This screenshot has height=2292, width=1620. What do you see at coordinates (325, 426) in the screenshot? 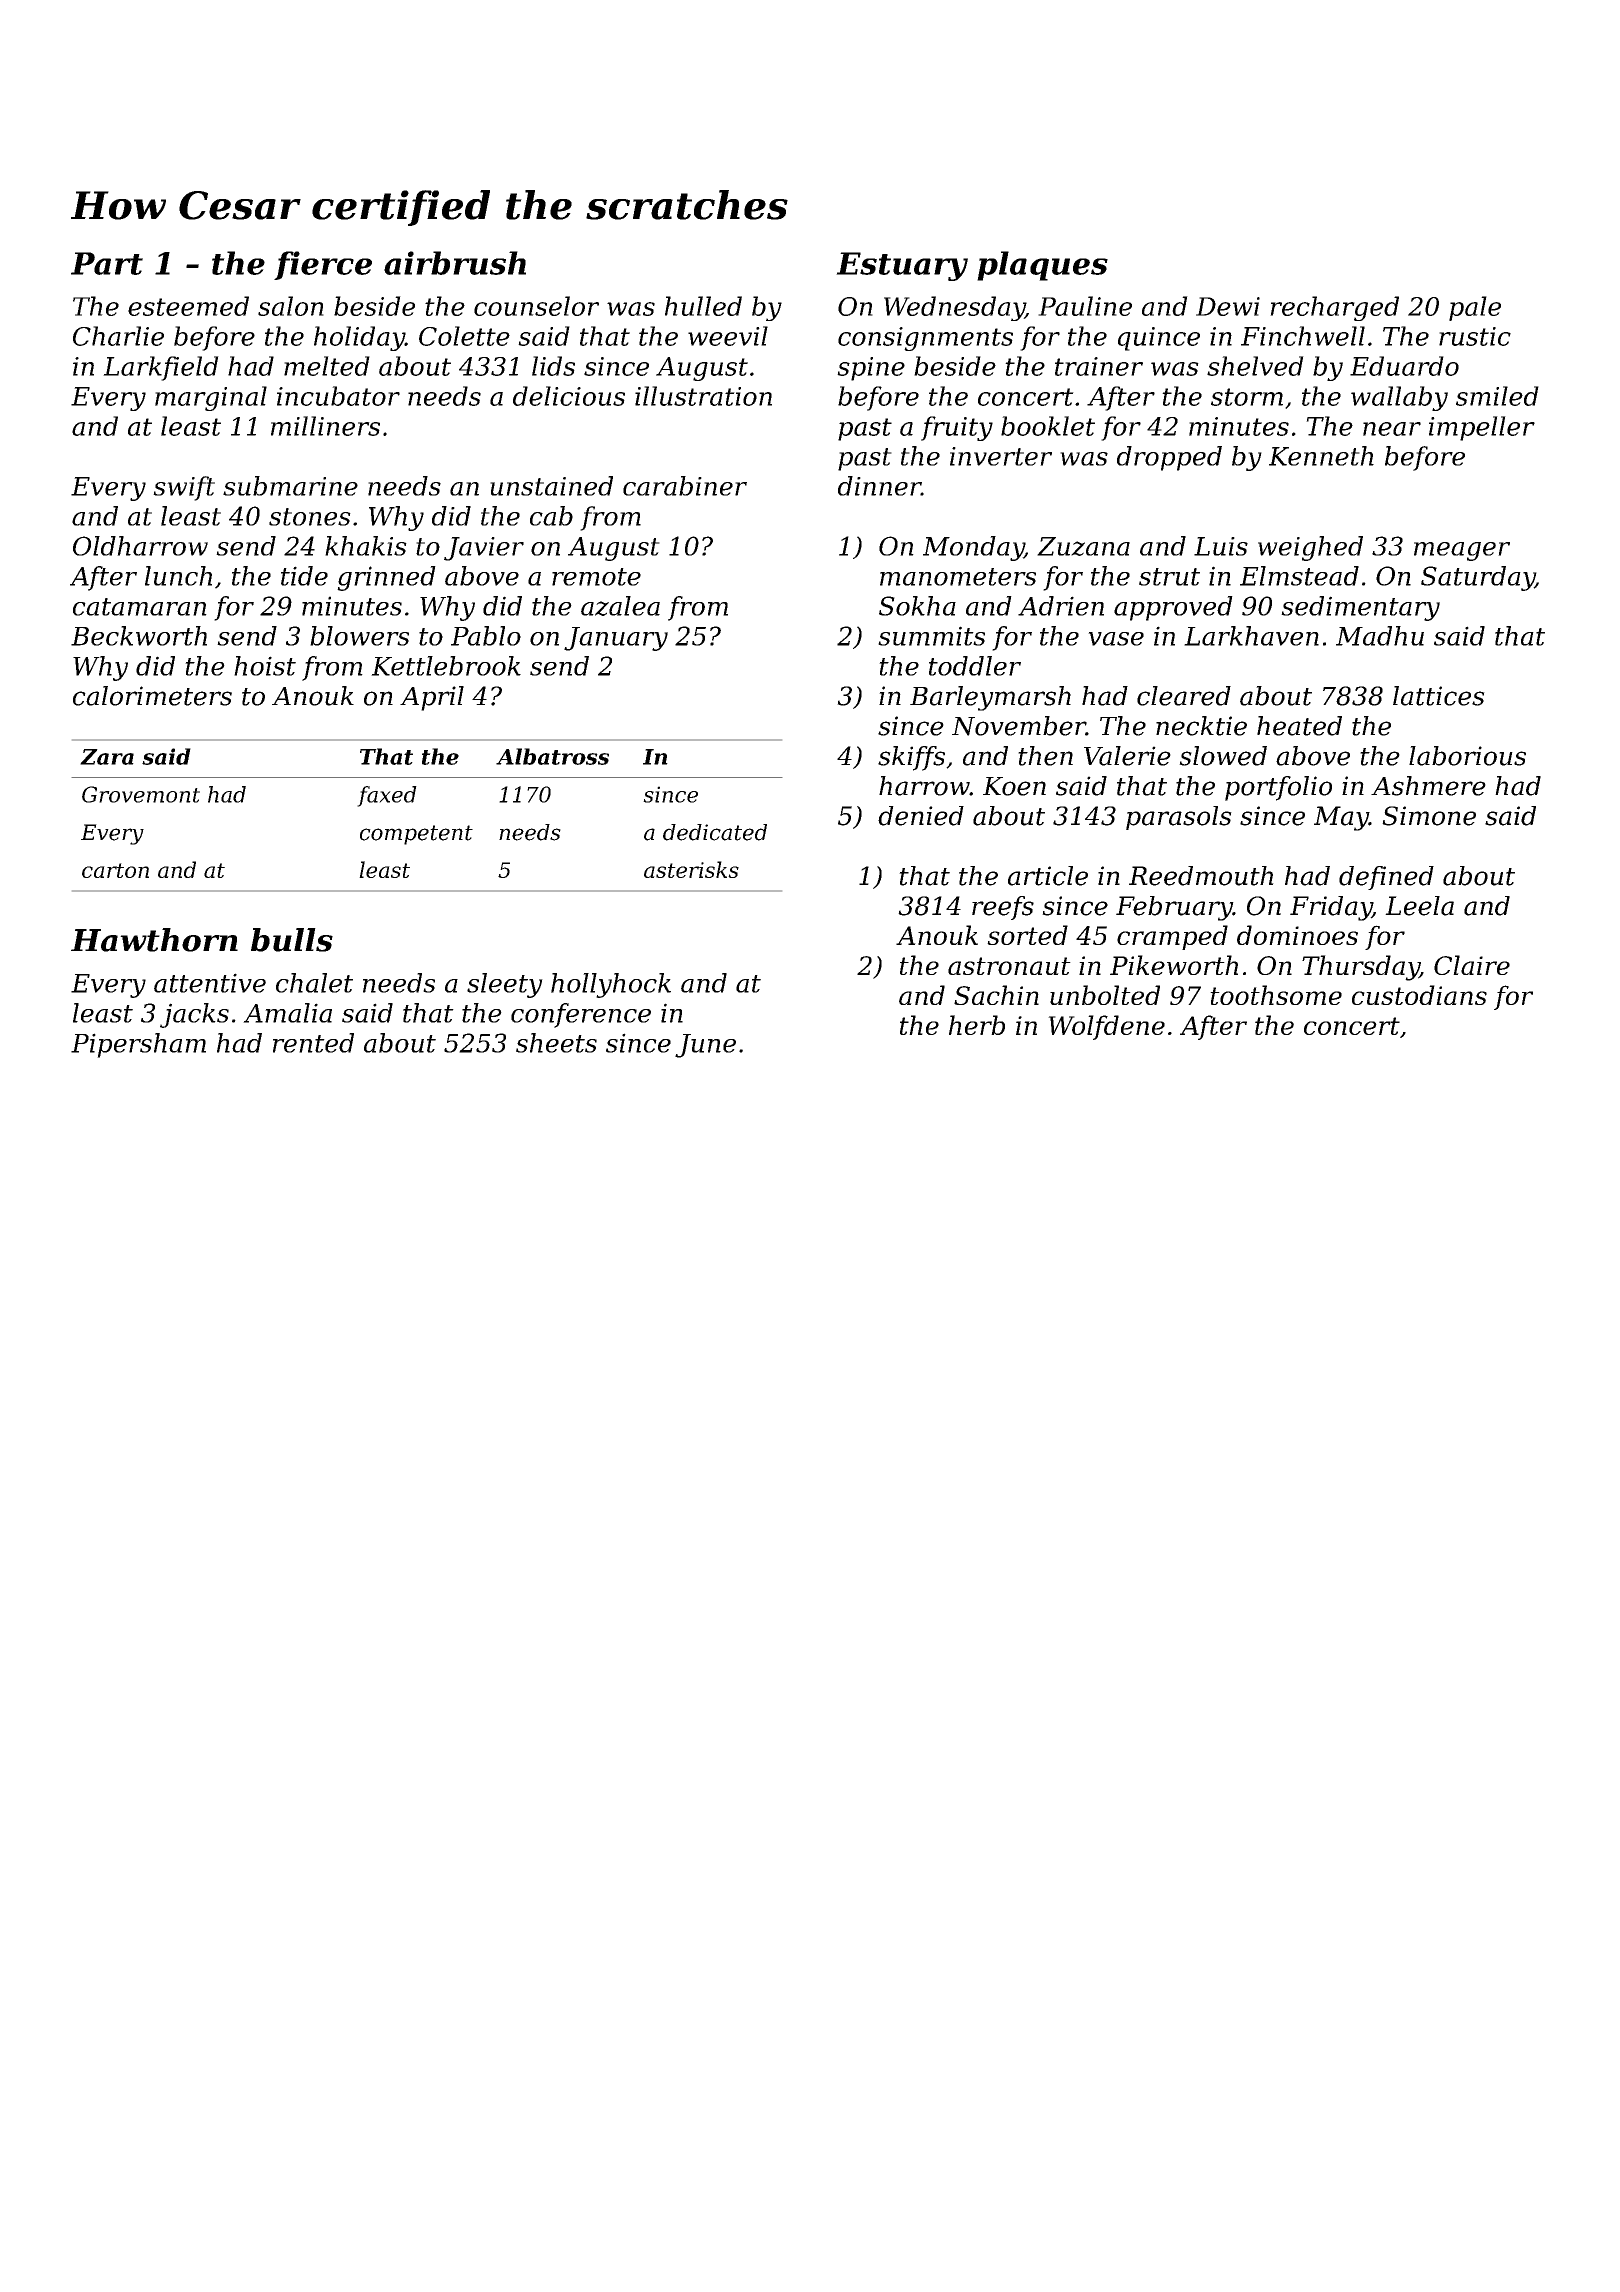
I see `milliners` at bounding box center [325, 426].
